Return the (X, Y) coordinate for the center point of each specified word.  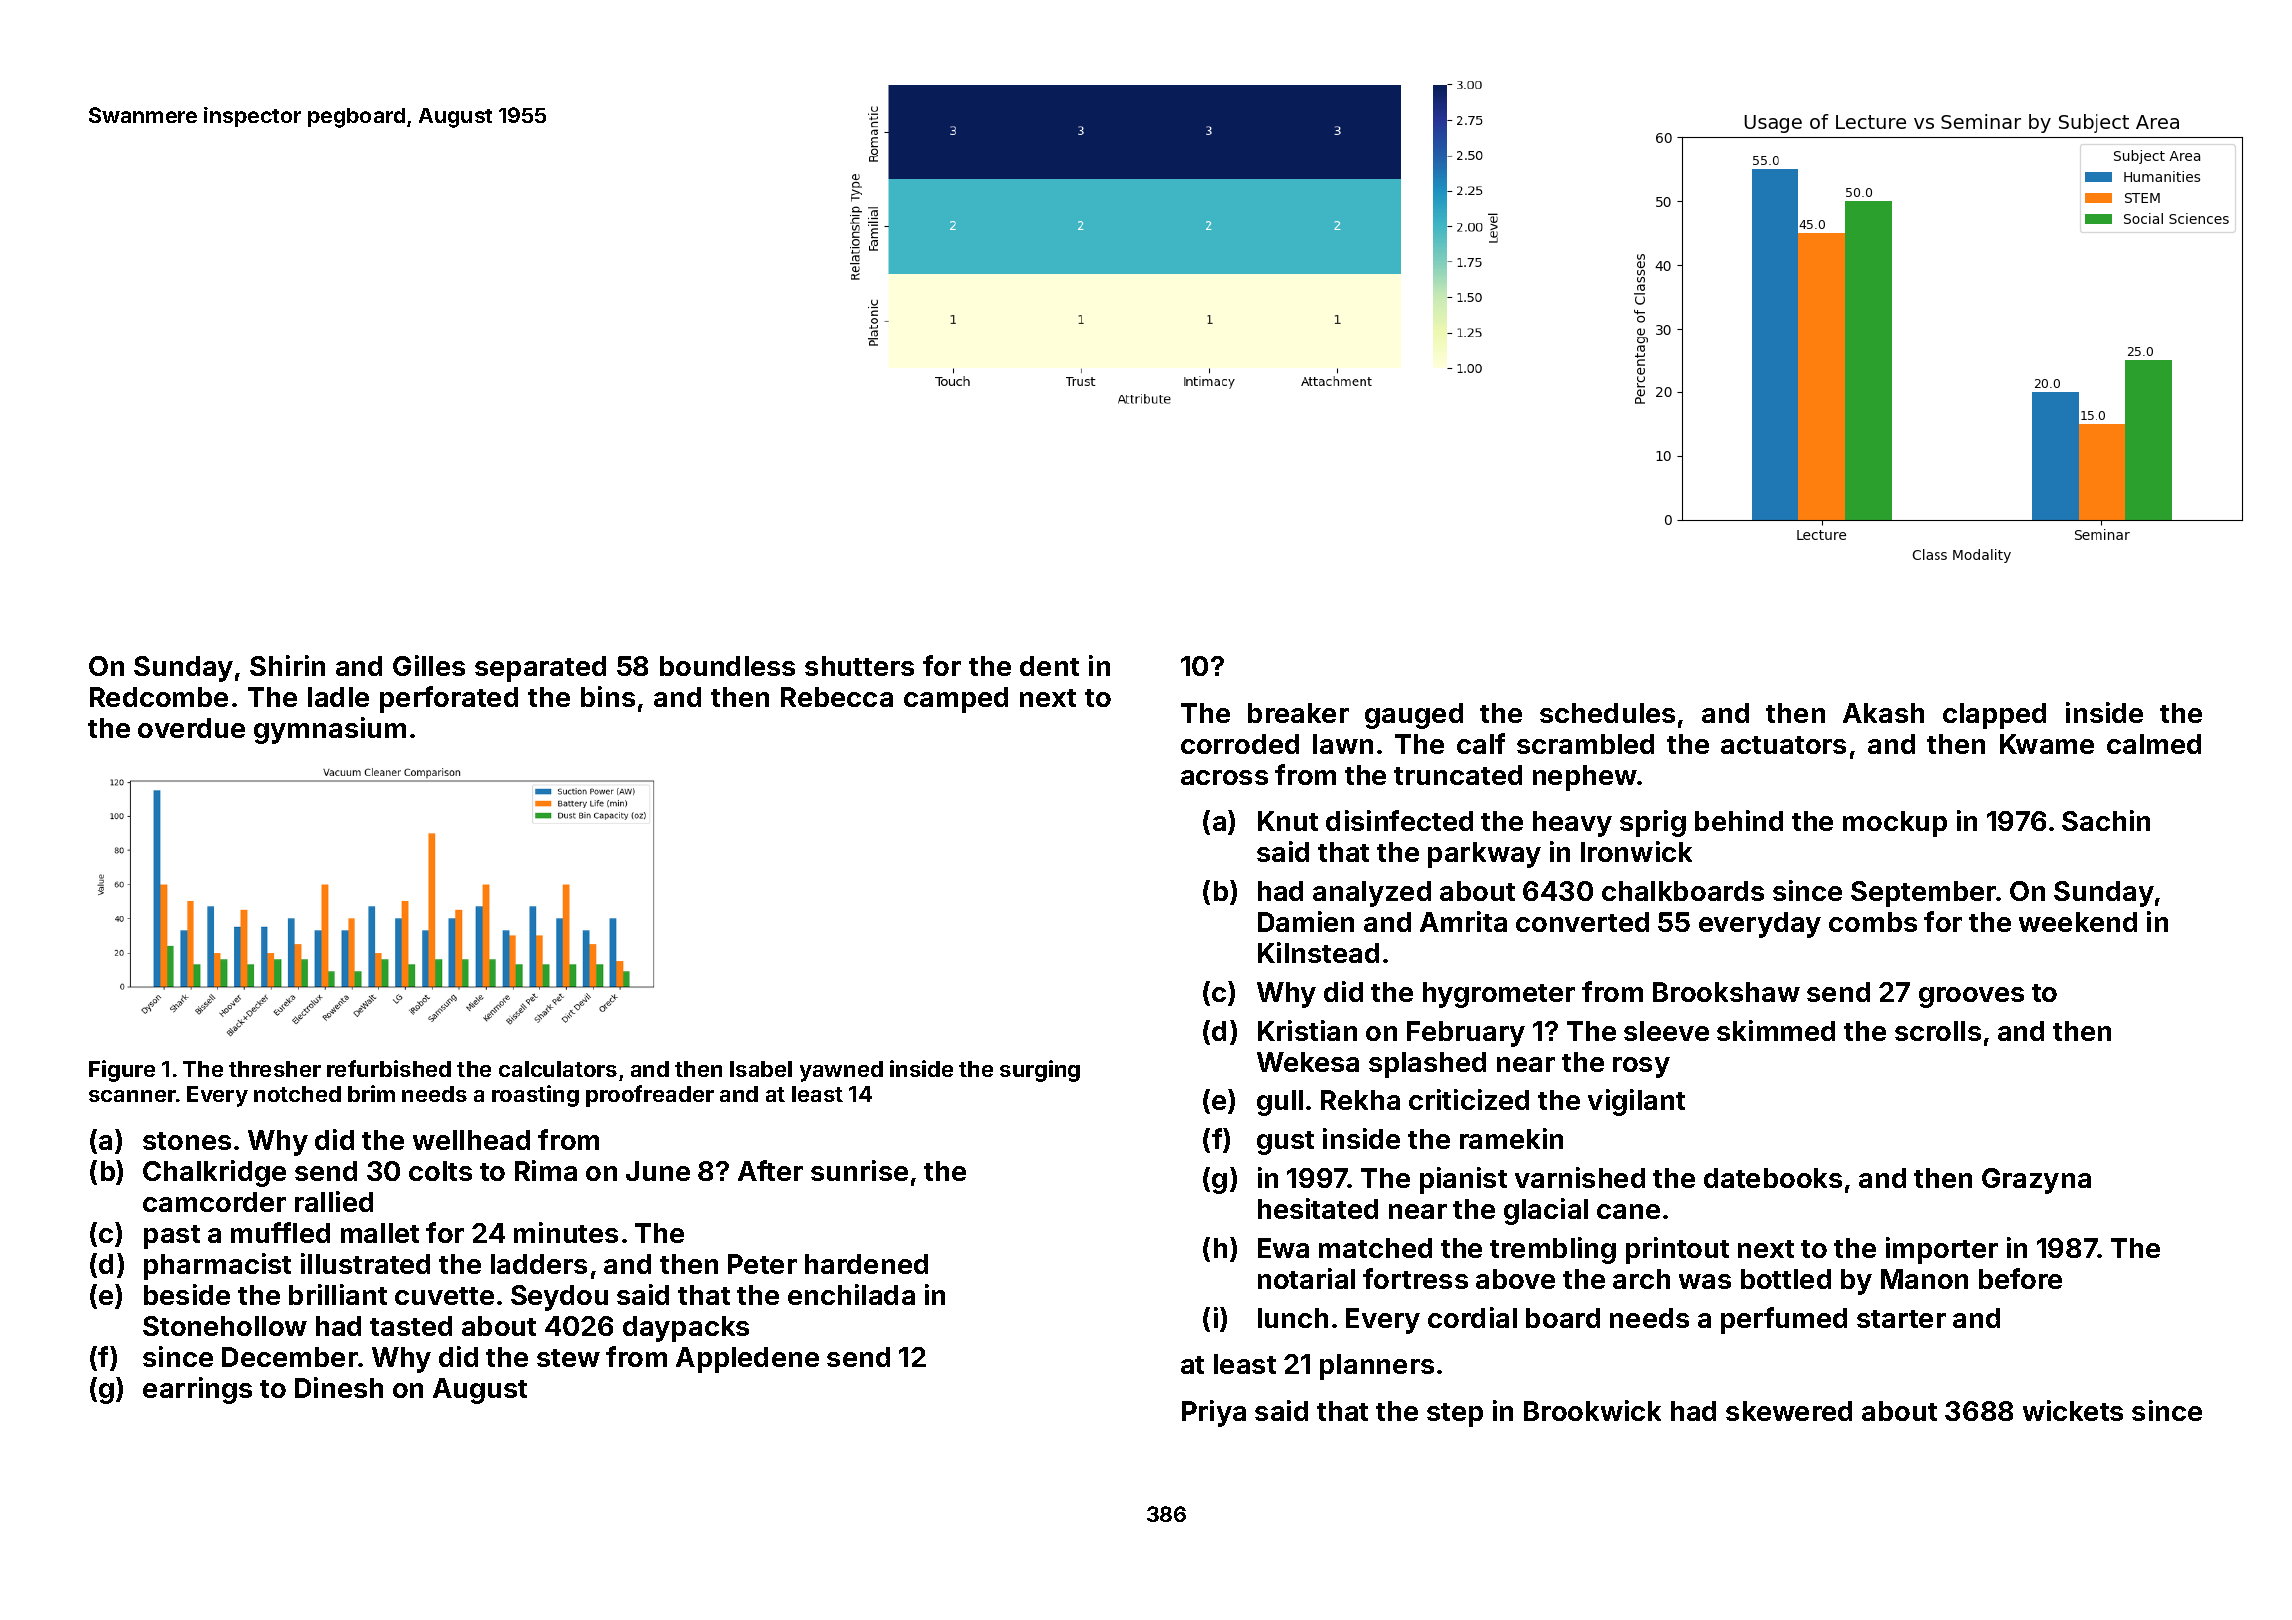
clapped (1994, 716)
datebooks (1773, 1178)
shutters (859, 666)
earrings (197, 1390)
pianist (1463, 1180)
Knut (1288, 821)
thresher (275, 1069)
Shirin (287, 665)
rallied (334, 1201)
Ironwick (1636, 851)
